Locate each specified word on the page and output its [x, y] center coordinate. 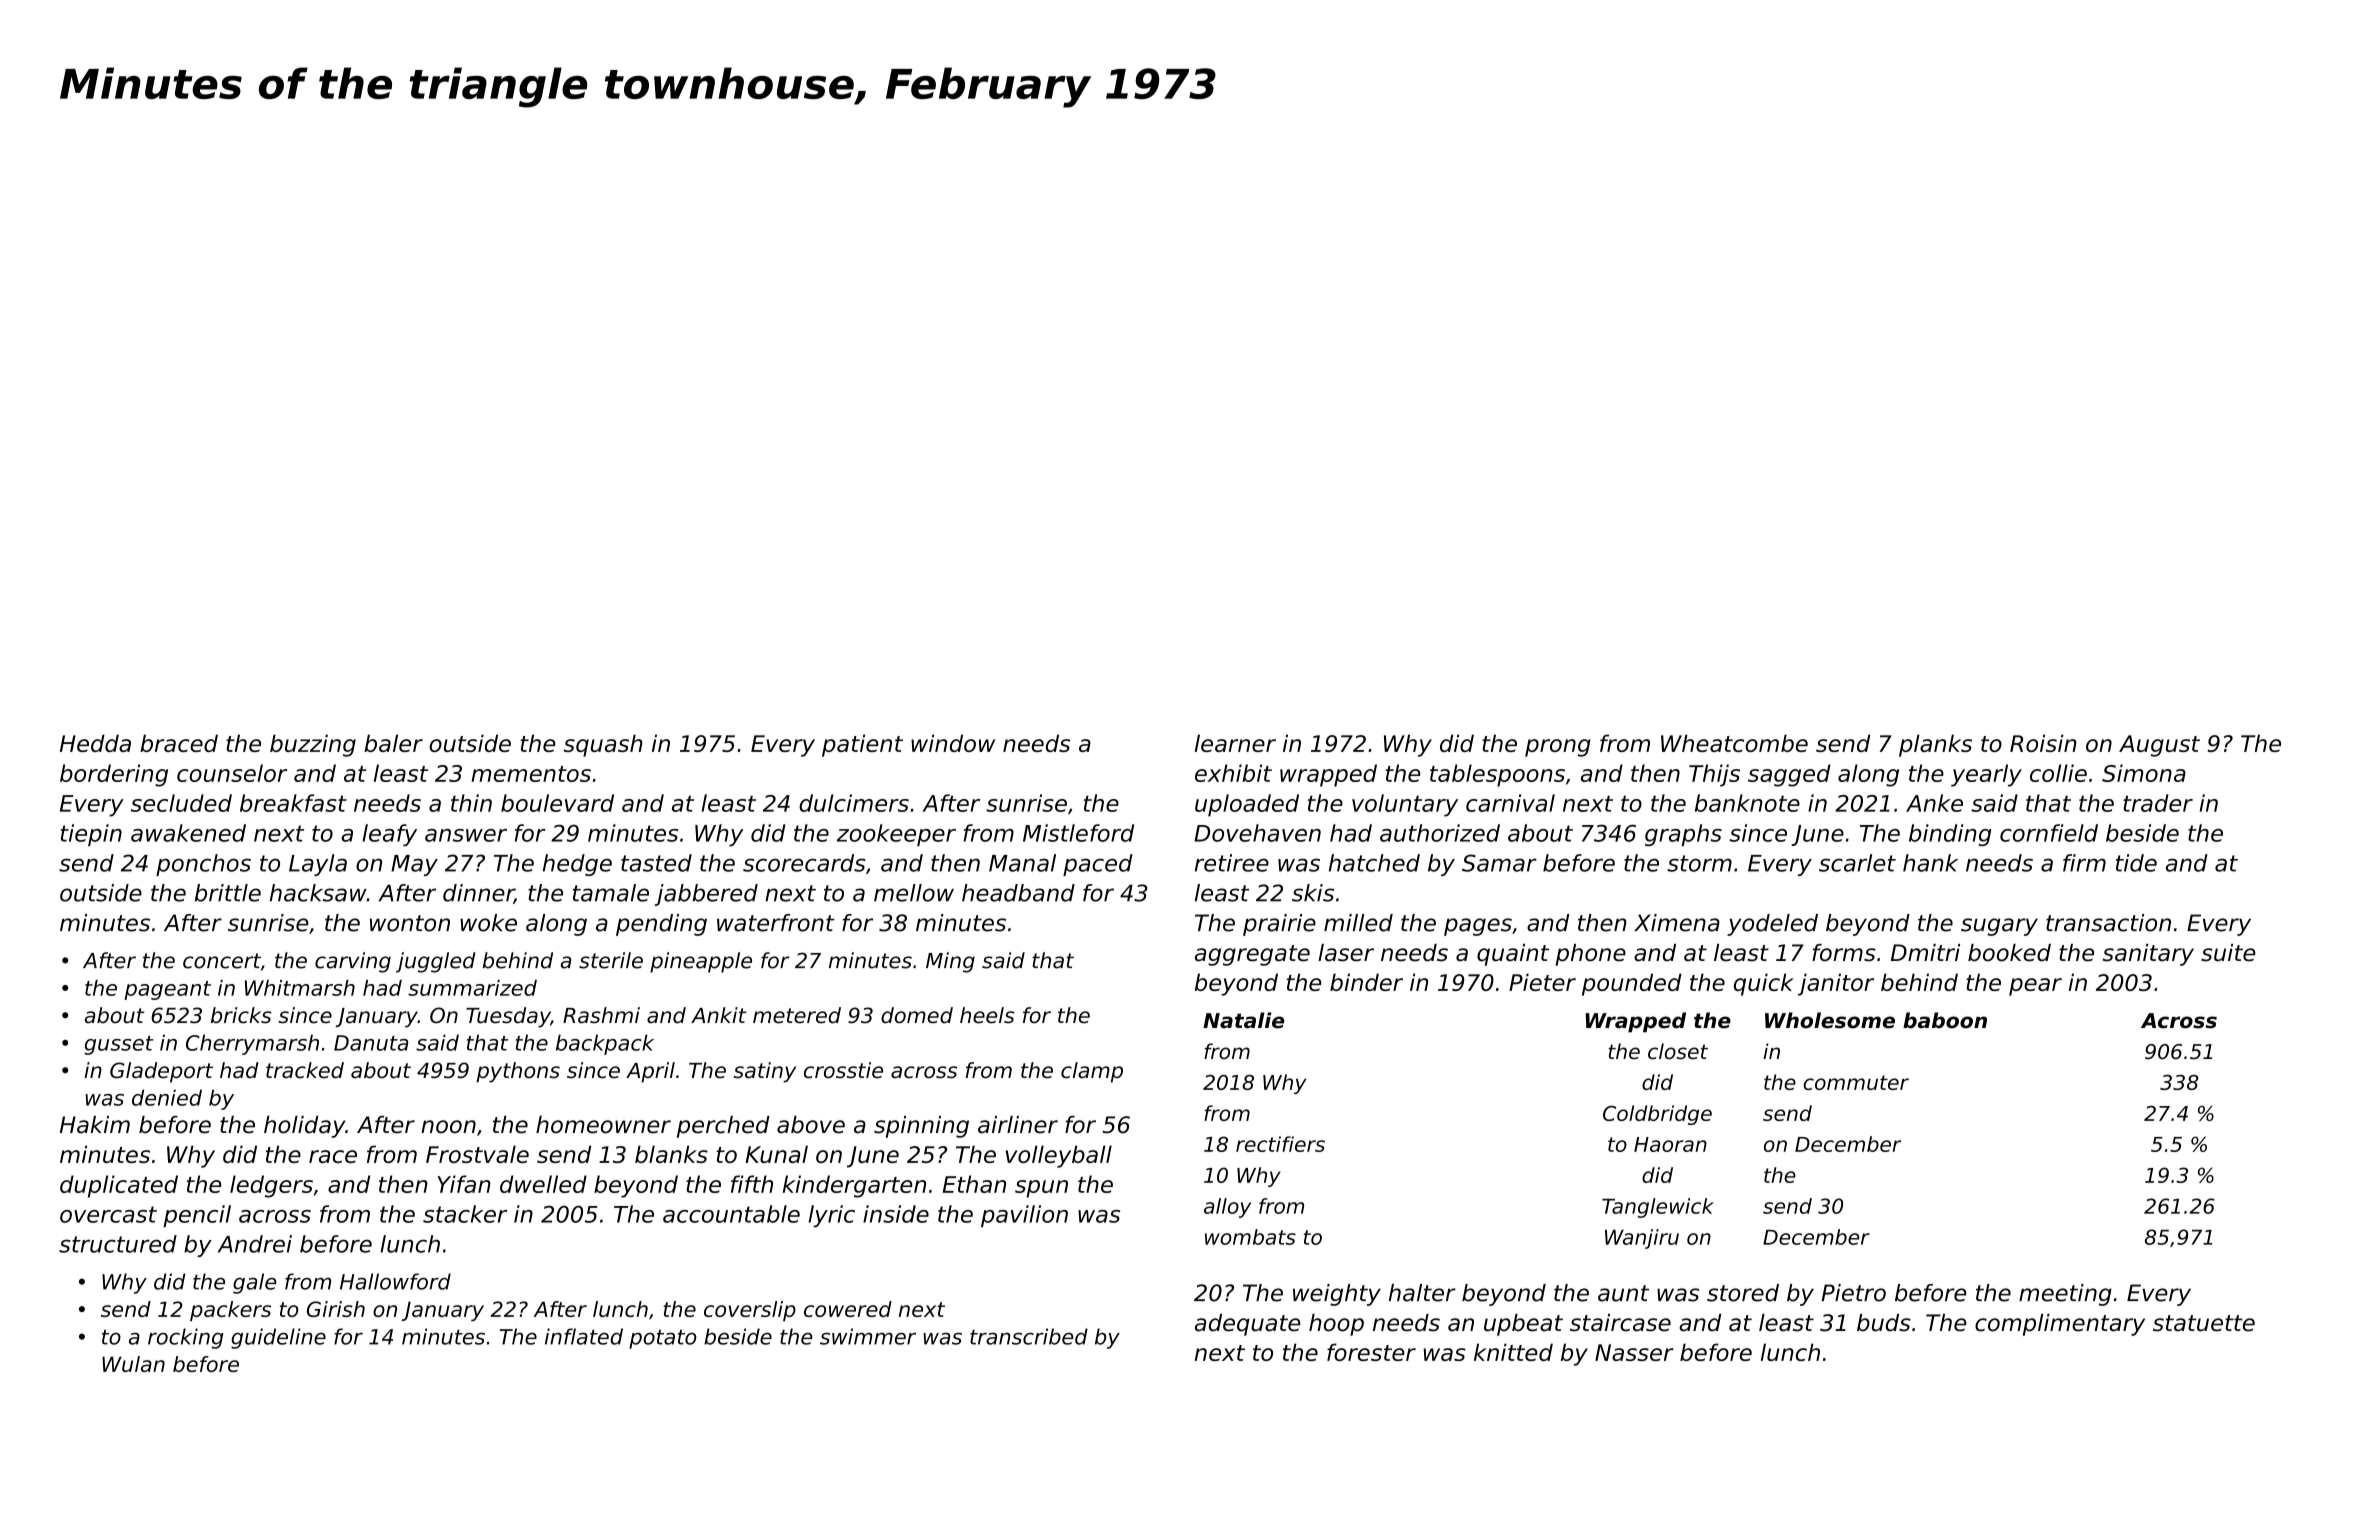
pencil [197, 1216]
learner [1235, 743]
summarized [472, 988]
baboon [1945, 1020]
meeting [2065, 1295]
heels [987, 1015]
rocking [186, 1338]
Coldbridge [1657, 1115]
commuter [1856, 1082]
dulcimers [854, 803]
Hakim [95, 1125]
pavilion [1024, 1216]
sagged [1789, 775]
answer [466, 835]
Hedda [95, 743]
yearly [1986, 775]
